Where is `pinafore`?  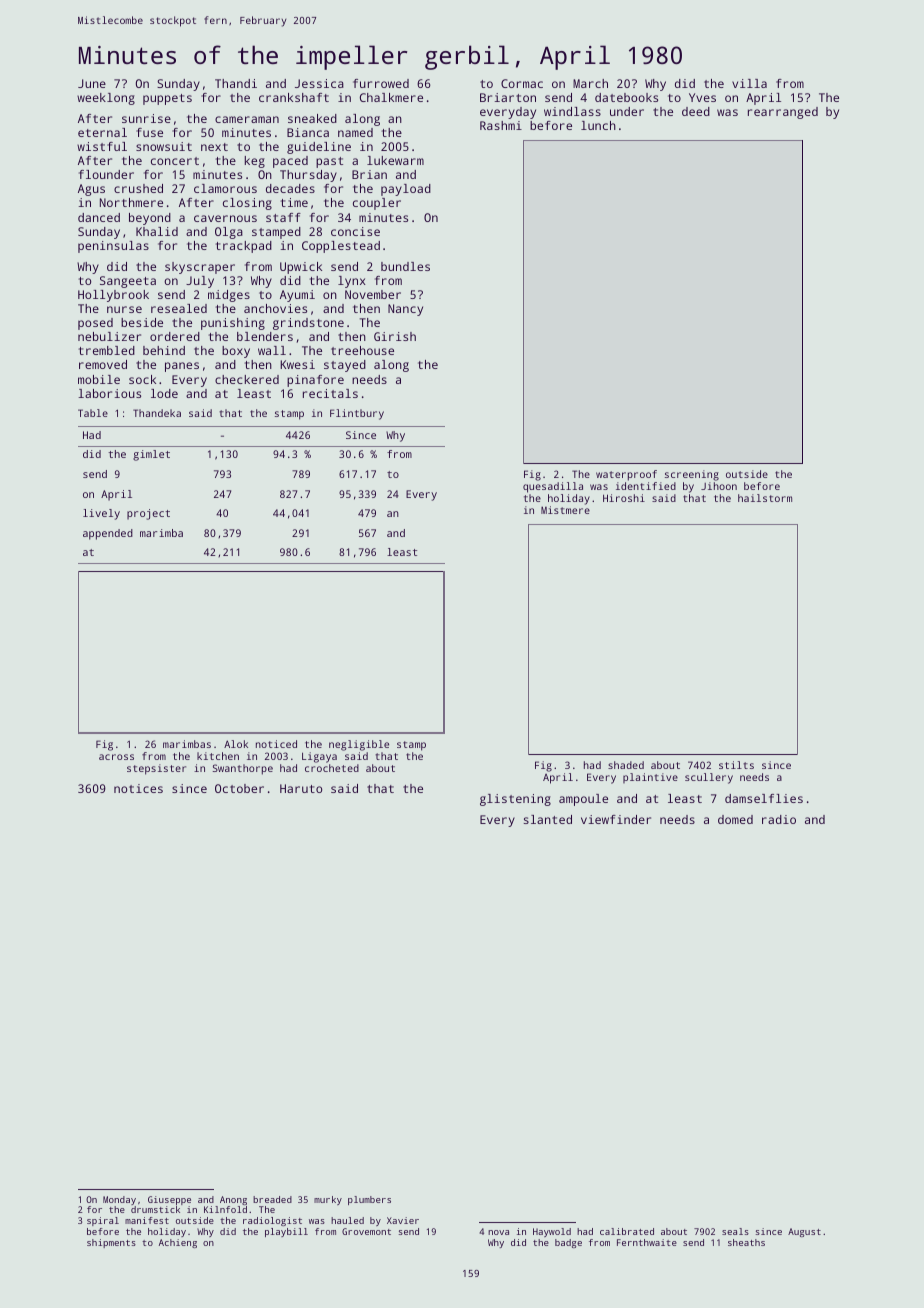
pinafore is located at coordinates (315, 381).
